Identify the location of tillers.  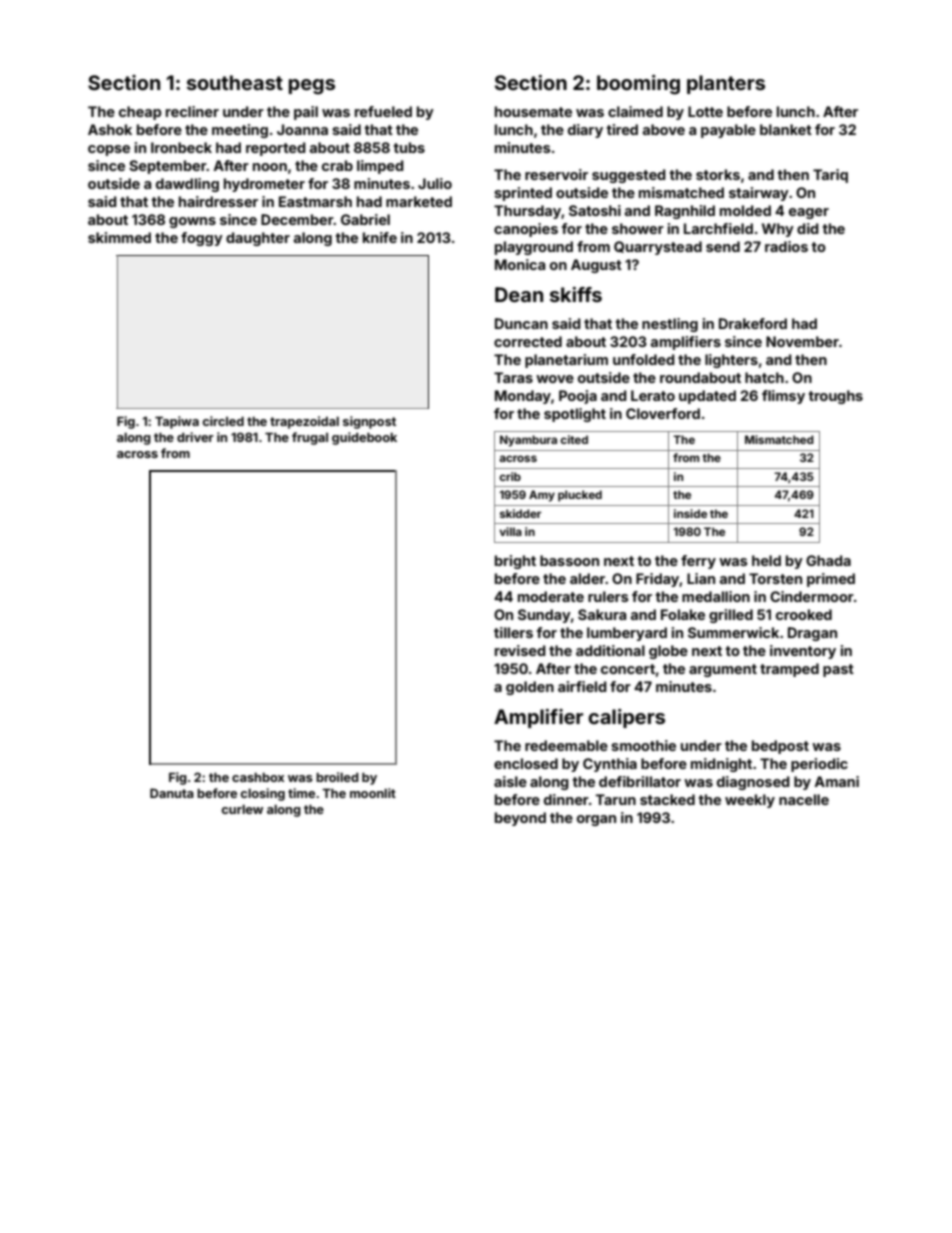
(513, 632).
